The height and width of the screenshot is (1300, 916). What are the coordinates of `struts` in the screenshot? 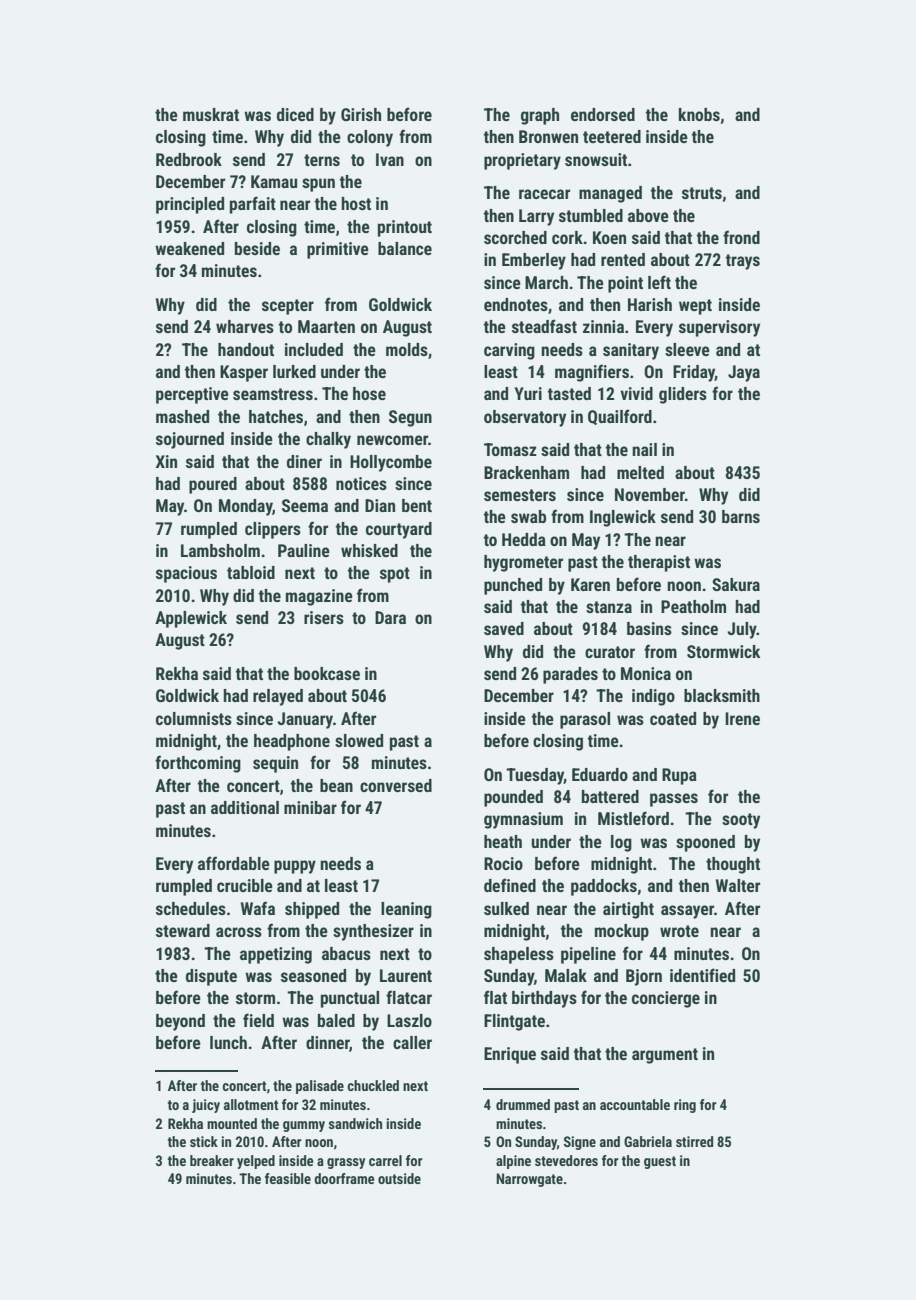 It's located at (702, 193).
